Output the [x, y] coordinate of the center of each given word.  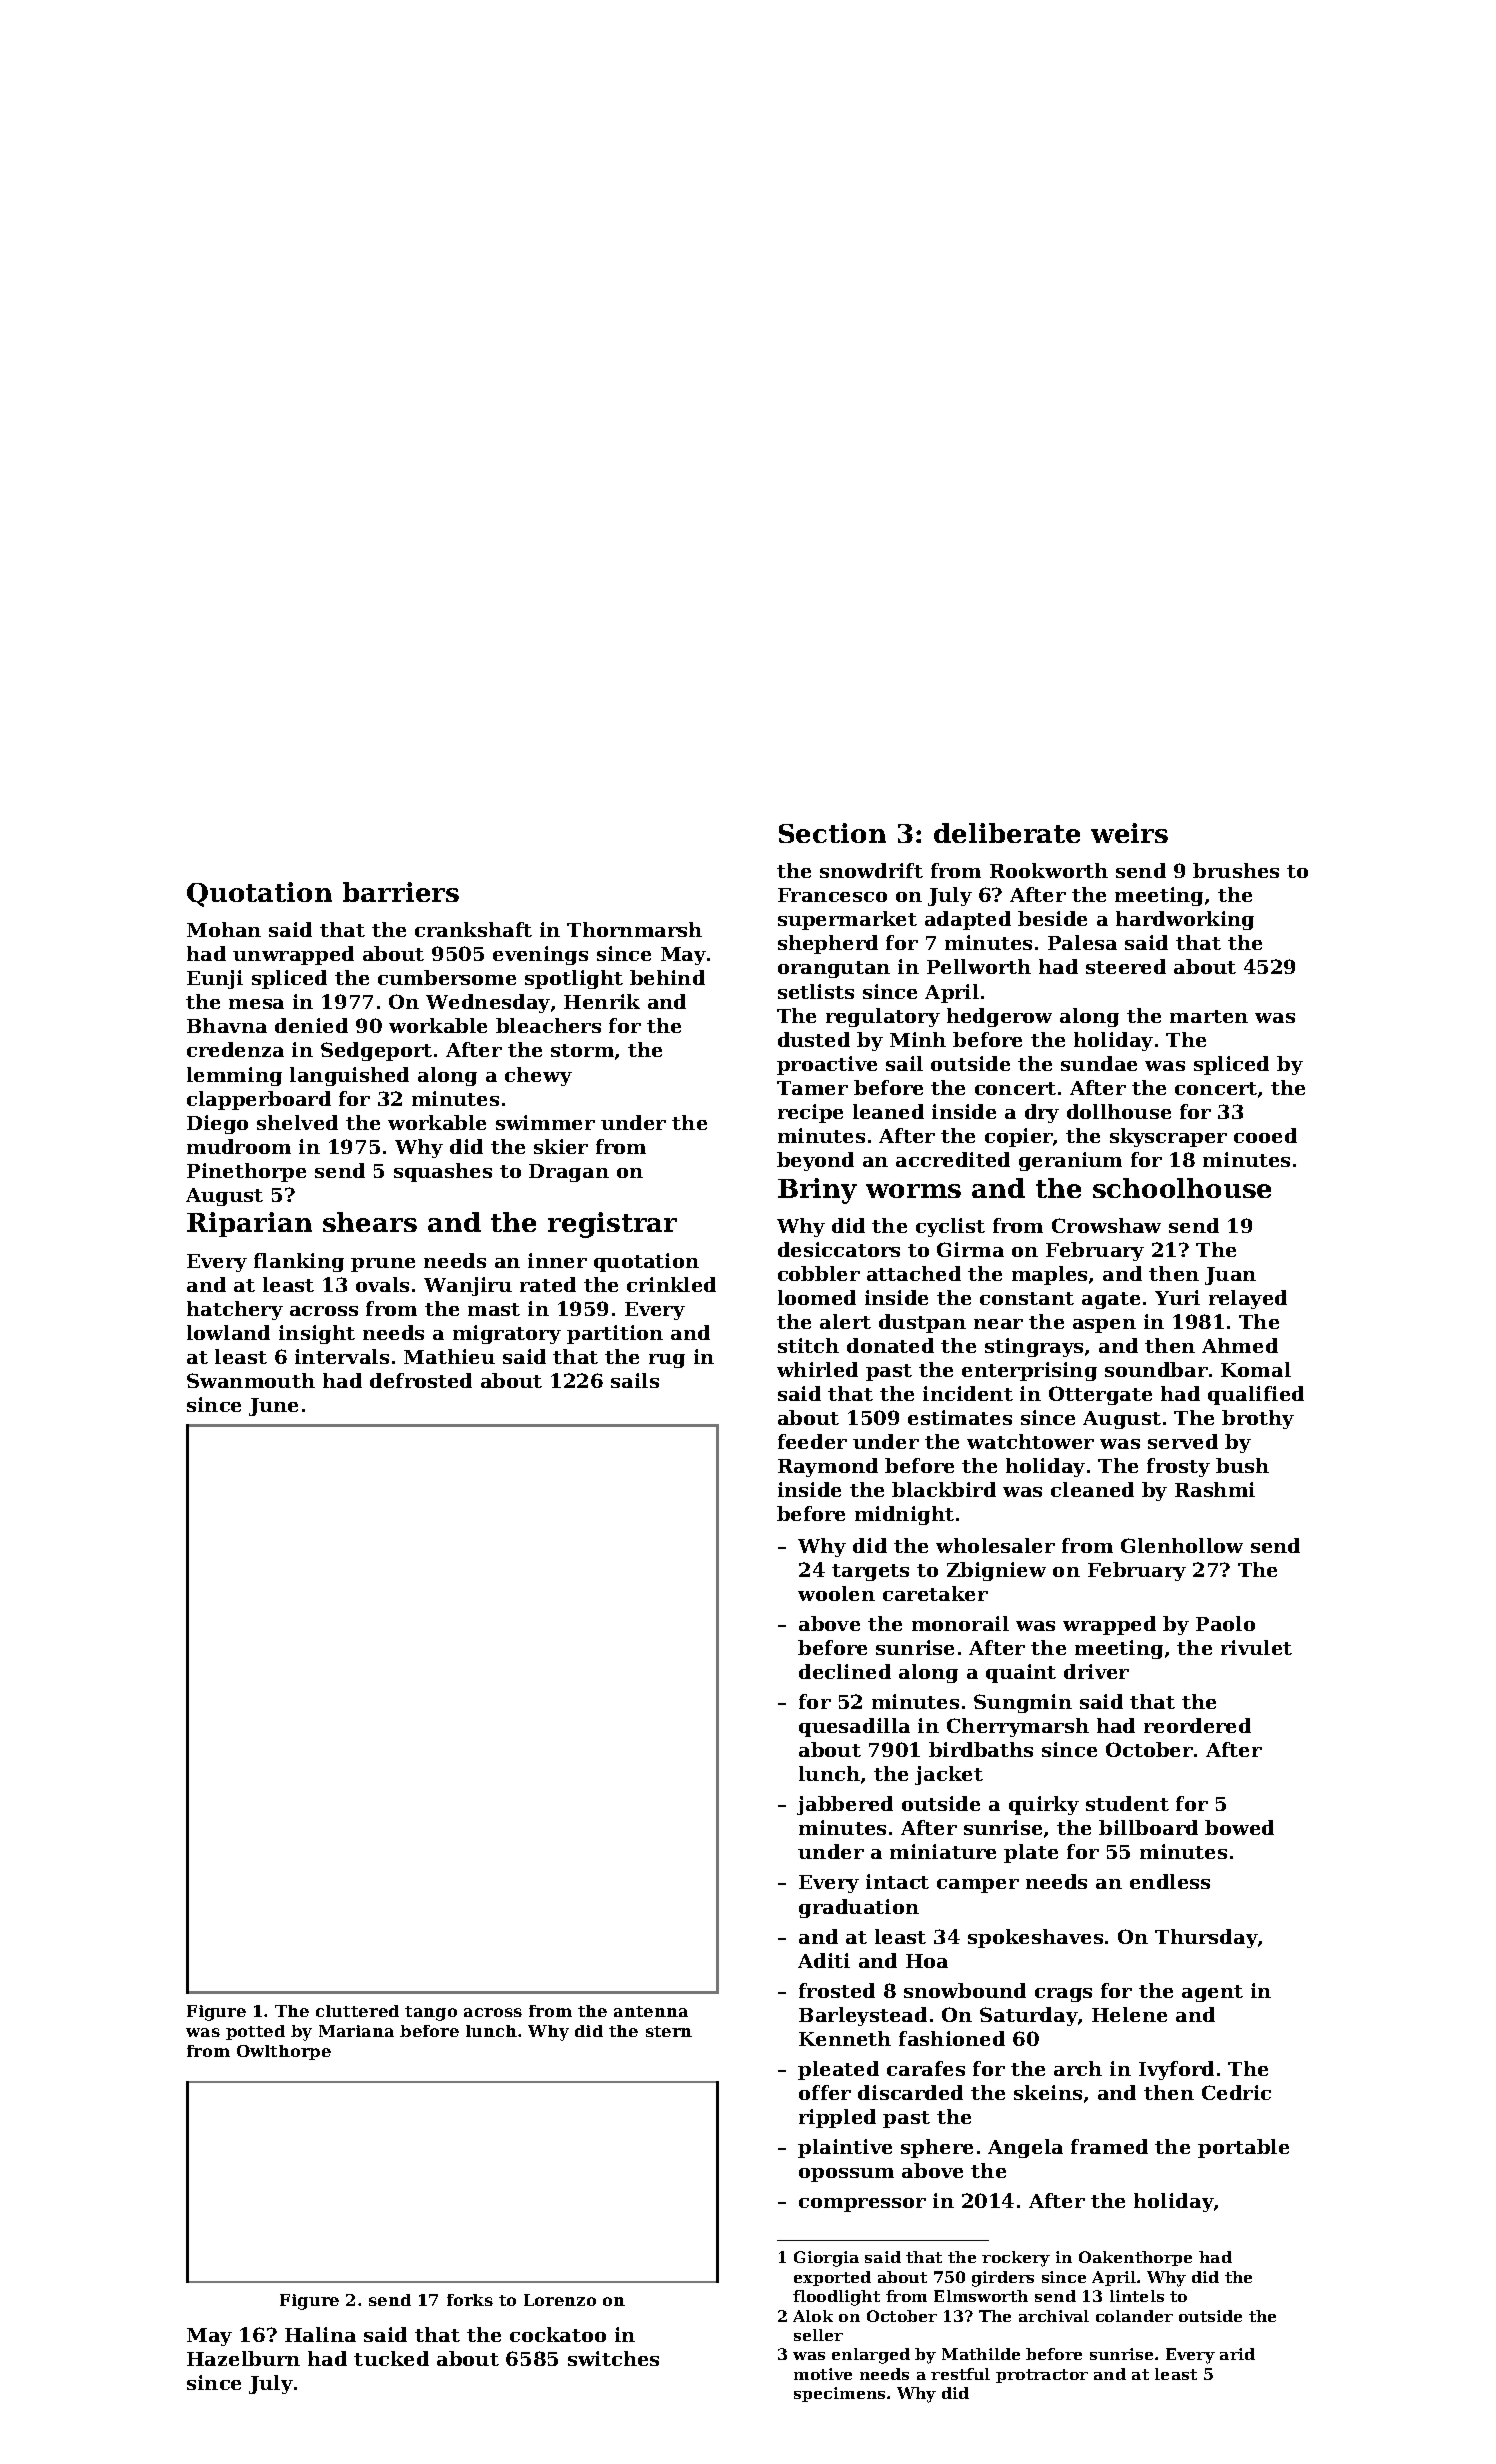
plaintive [845, 2148]
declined [845, 1671]
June [273, 1407]
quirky [1044, 1805]
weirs [1129, 833]
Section [832, 833]
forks [470, 2300]
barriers [401, 892]
